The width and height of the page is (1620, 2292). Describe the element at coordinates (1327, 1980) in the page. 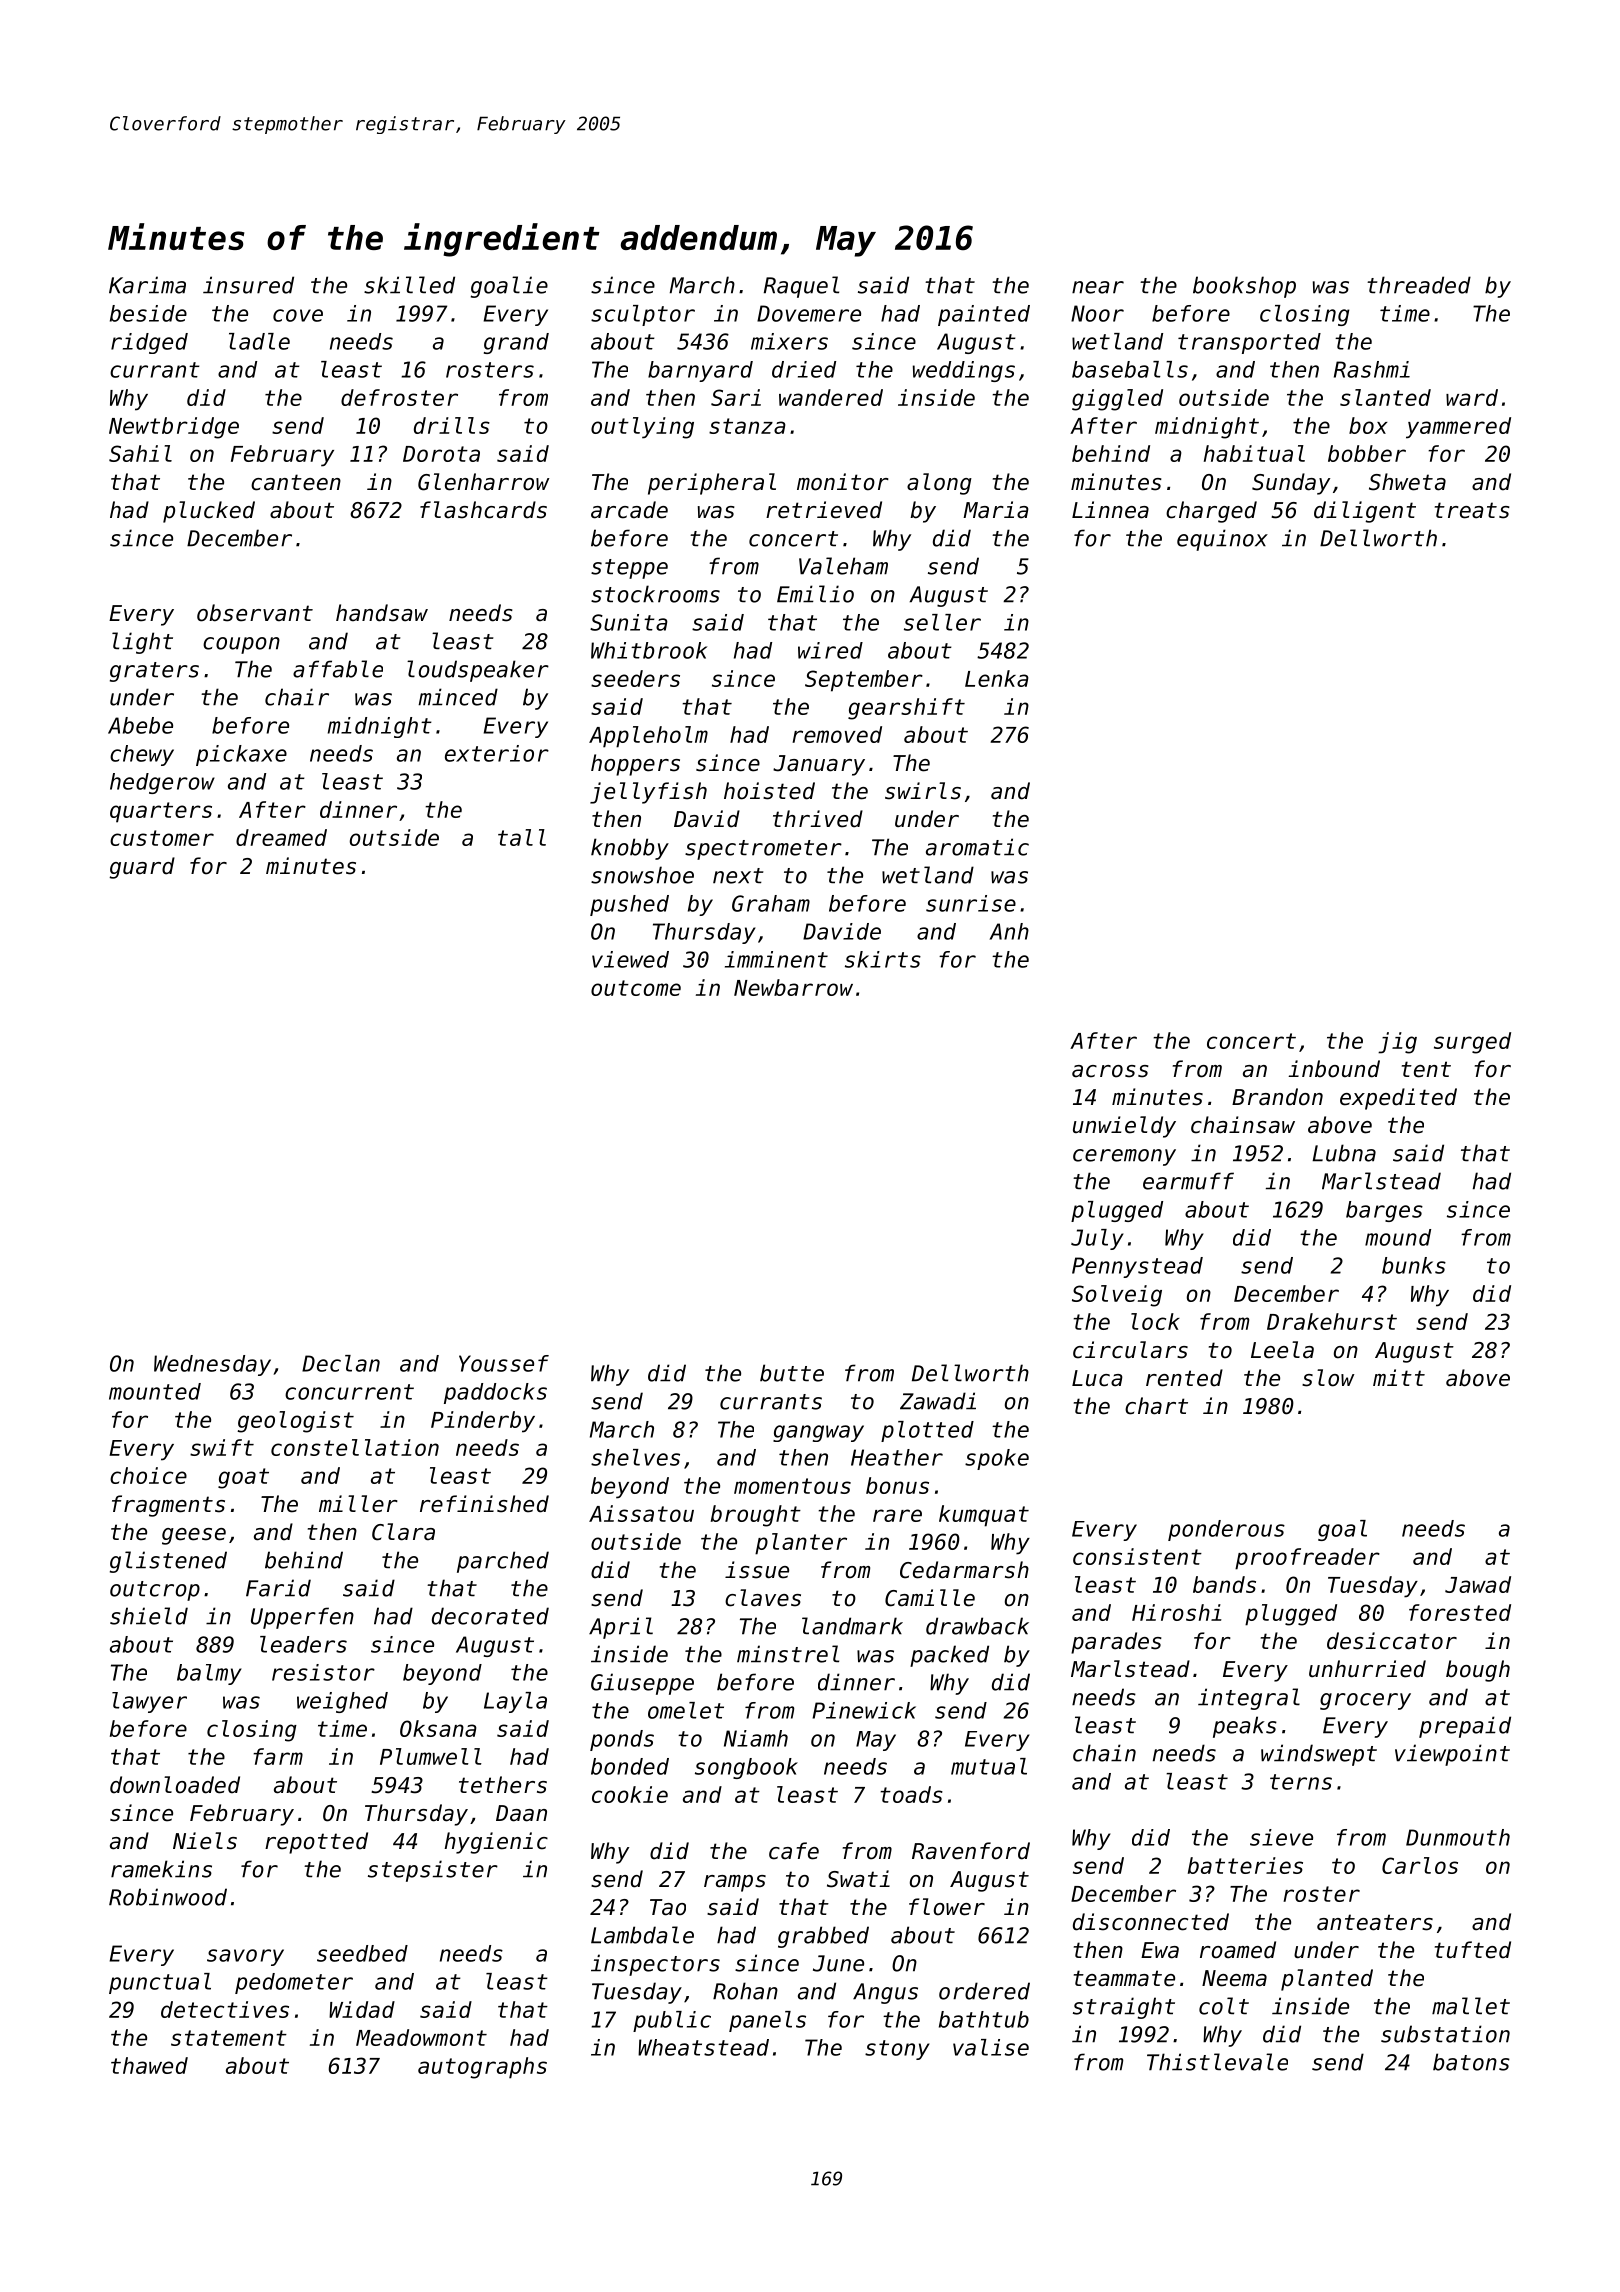

I see `planted` at that location.
